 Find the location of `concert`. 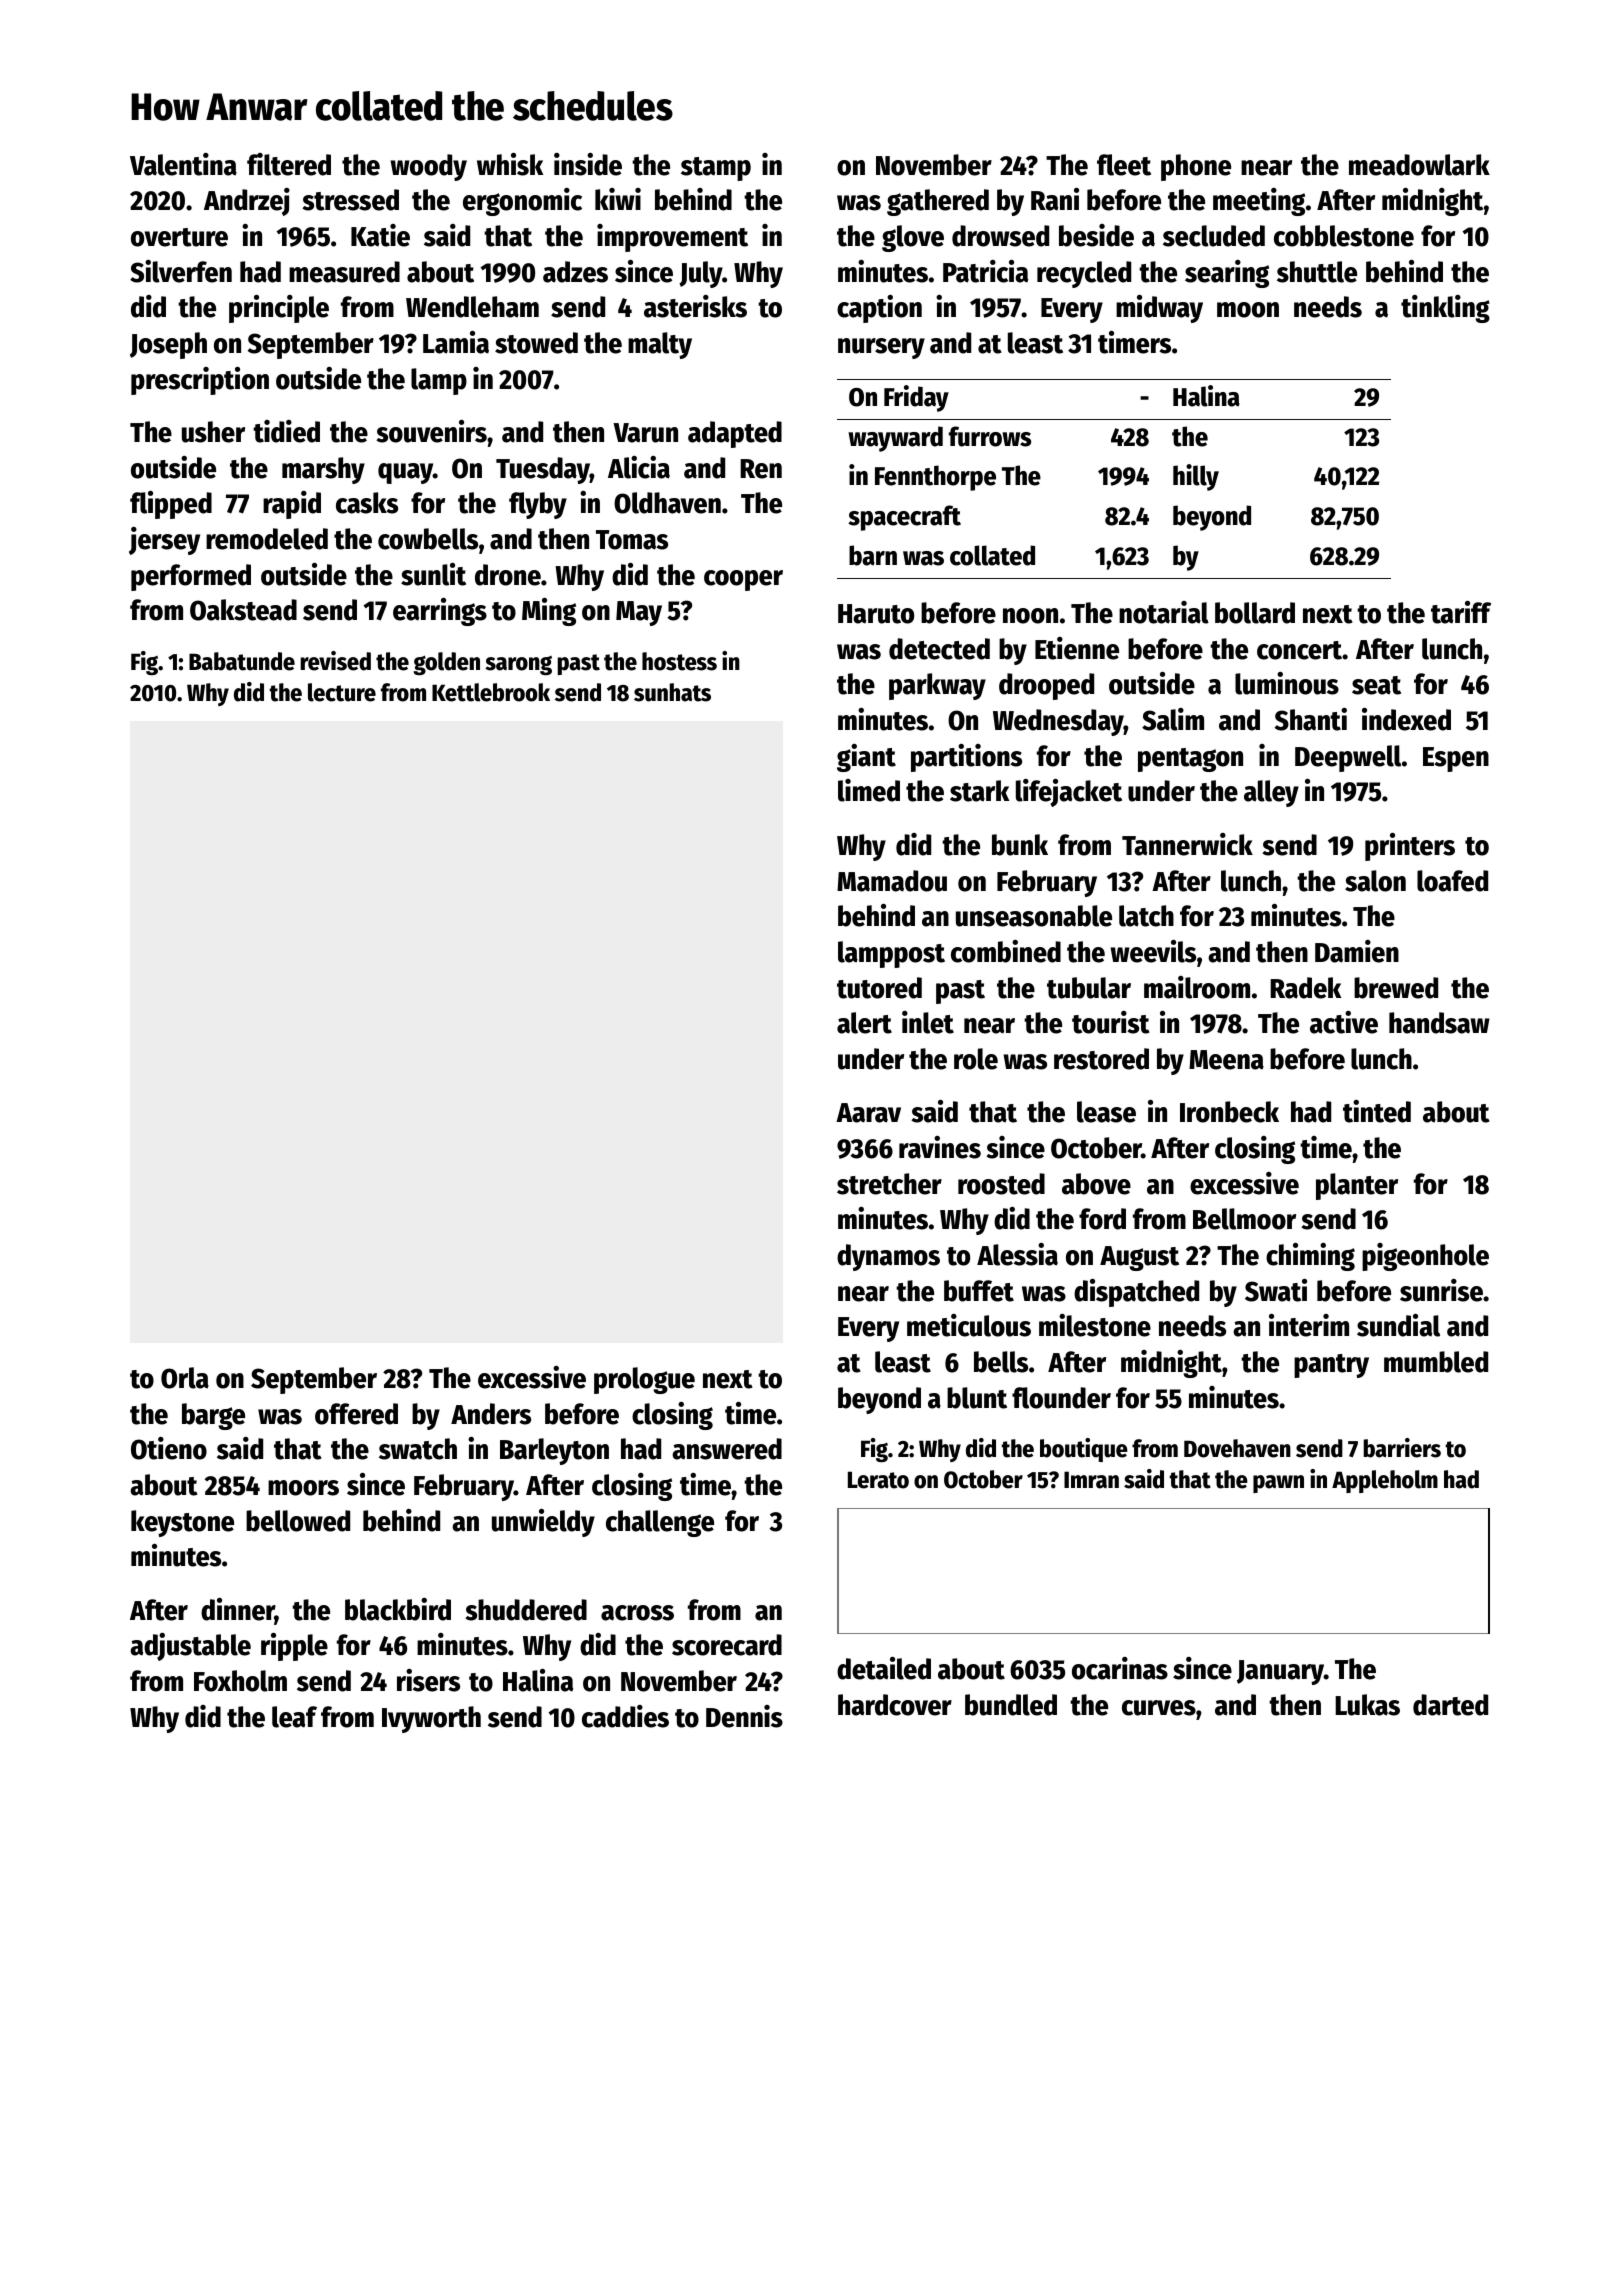

concert is located at coordinates (1299, 650).
